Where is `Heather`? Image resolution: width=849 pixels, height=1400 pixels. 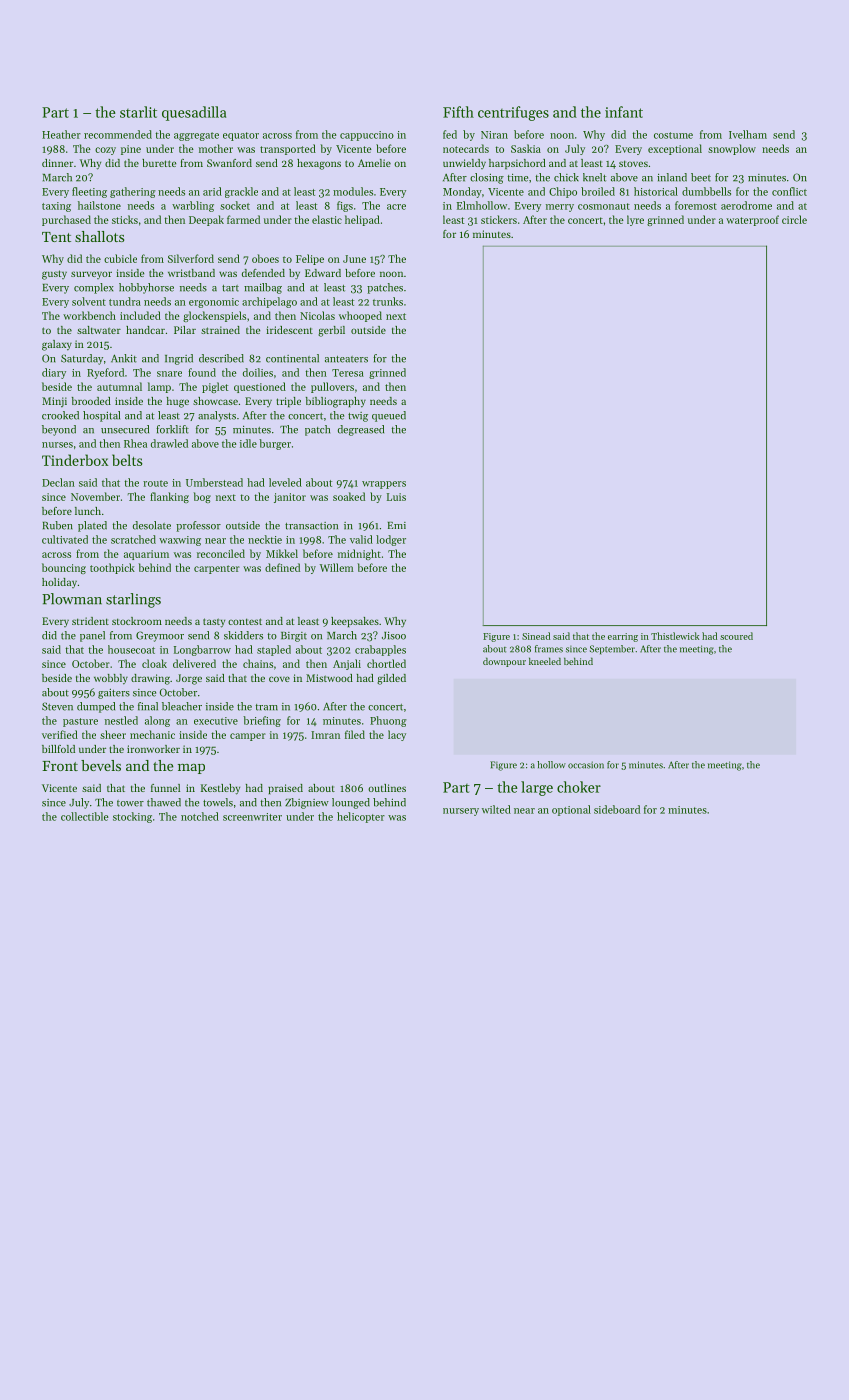
Heather is located at coordinates (61, 134).
